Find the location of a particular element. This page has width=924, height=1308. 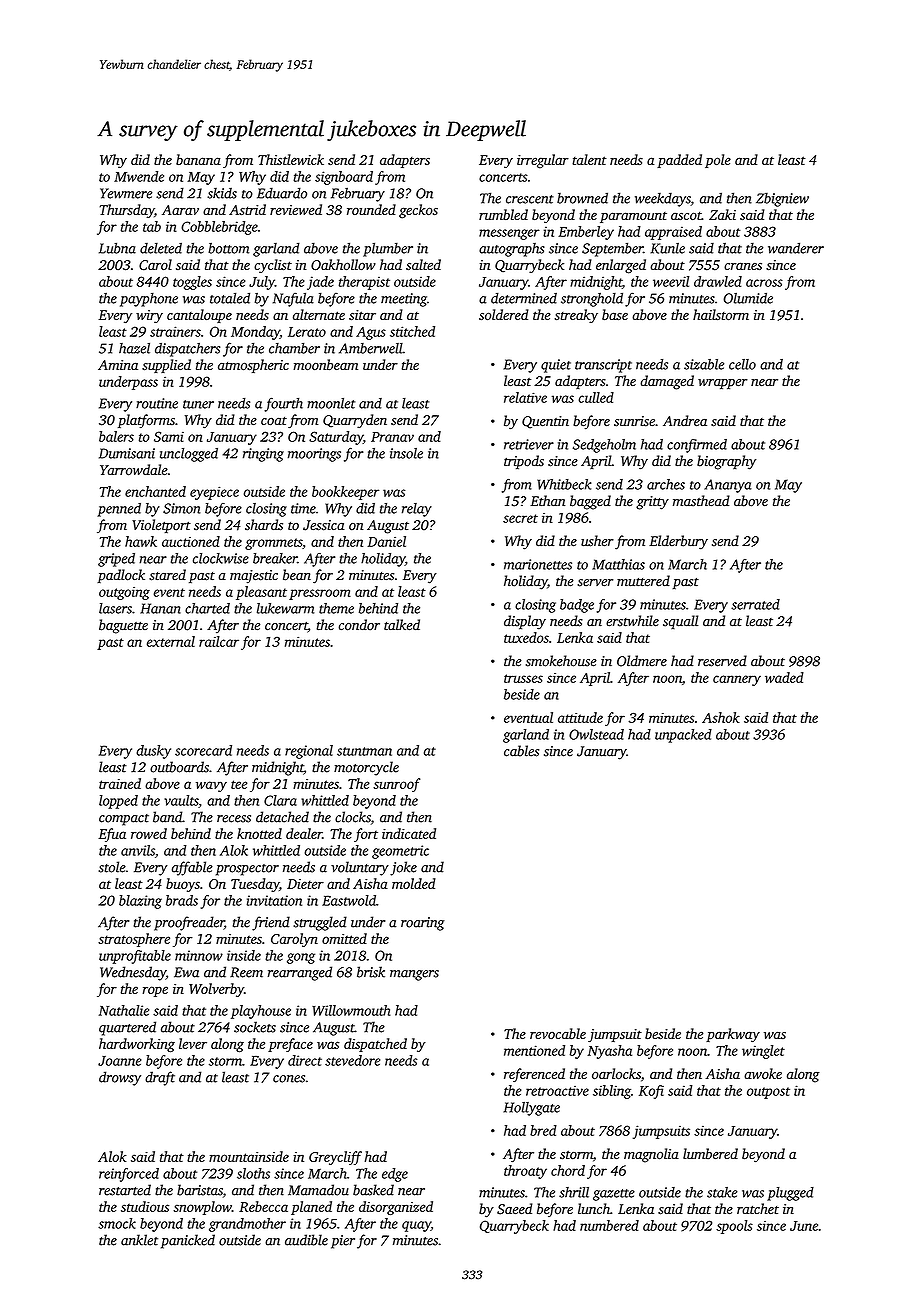

relative is located at coordinates (525, 397).
